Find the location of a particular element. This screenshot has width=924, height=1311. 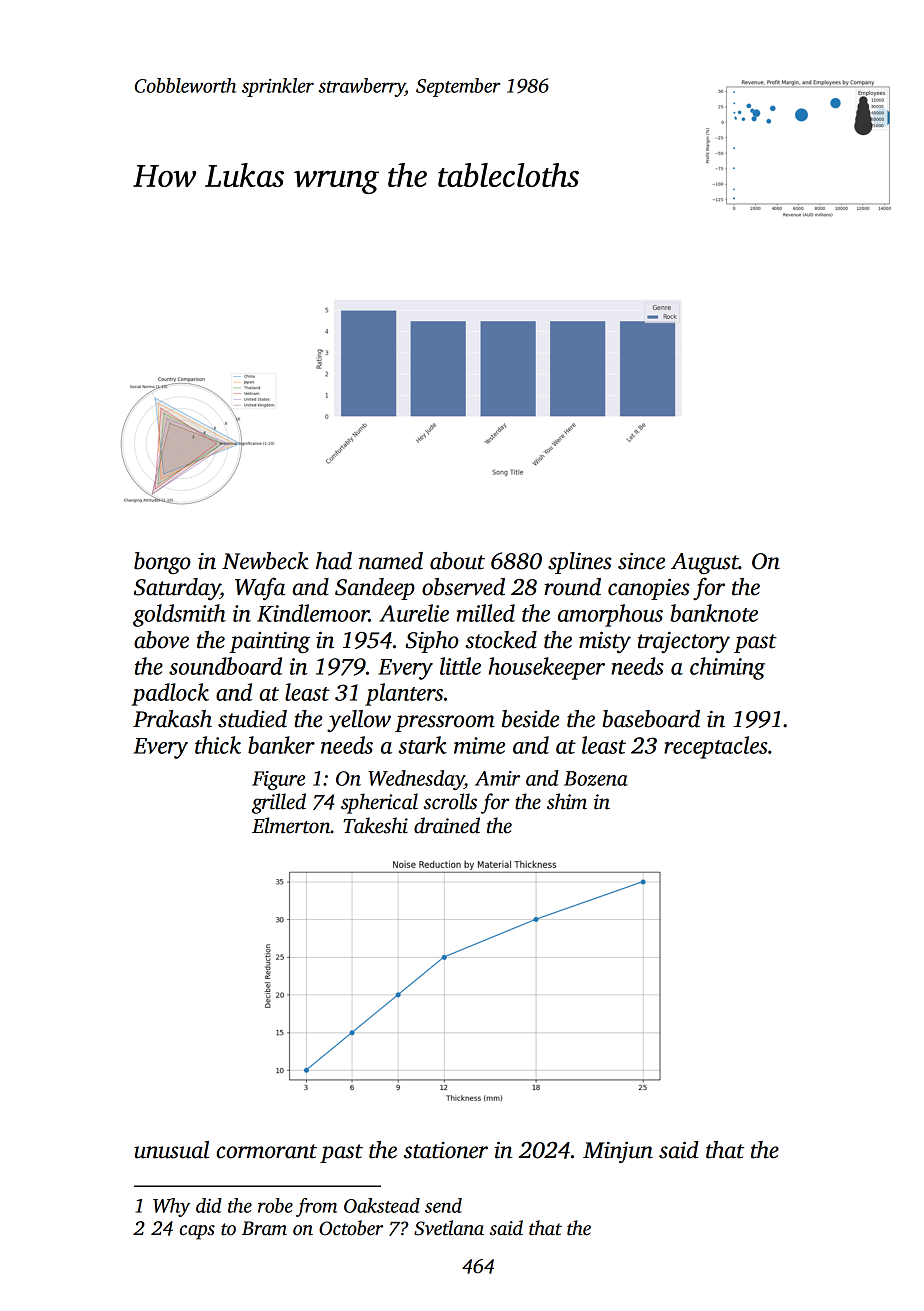

Svetlana is located at coordinates (449, 1228).
